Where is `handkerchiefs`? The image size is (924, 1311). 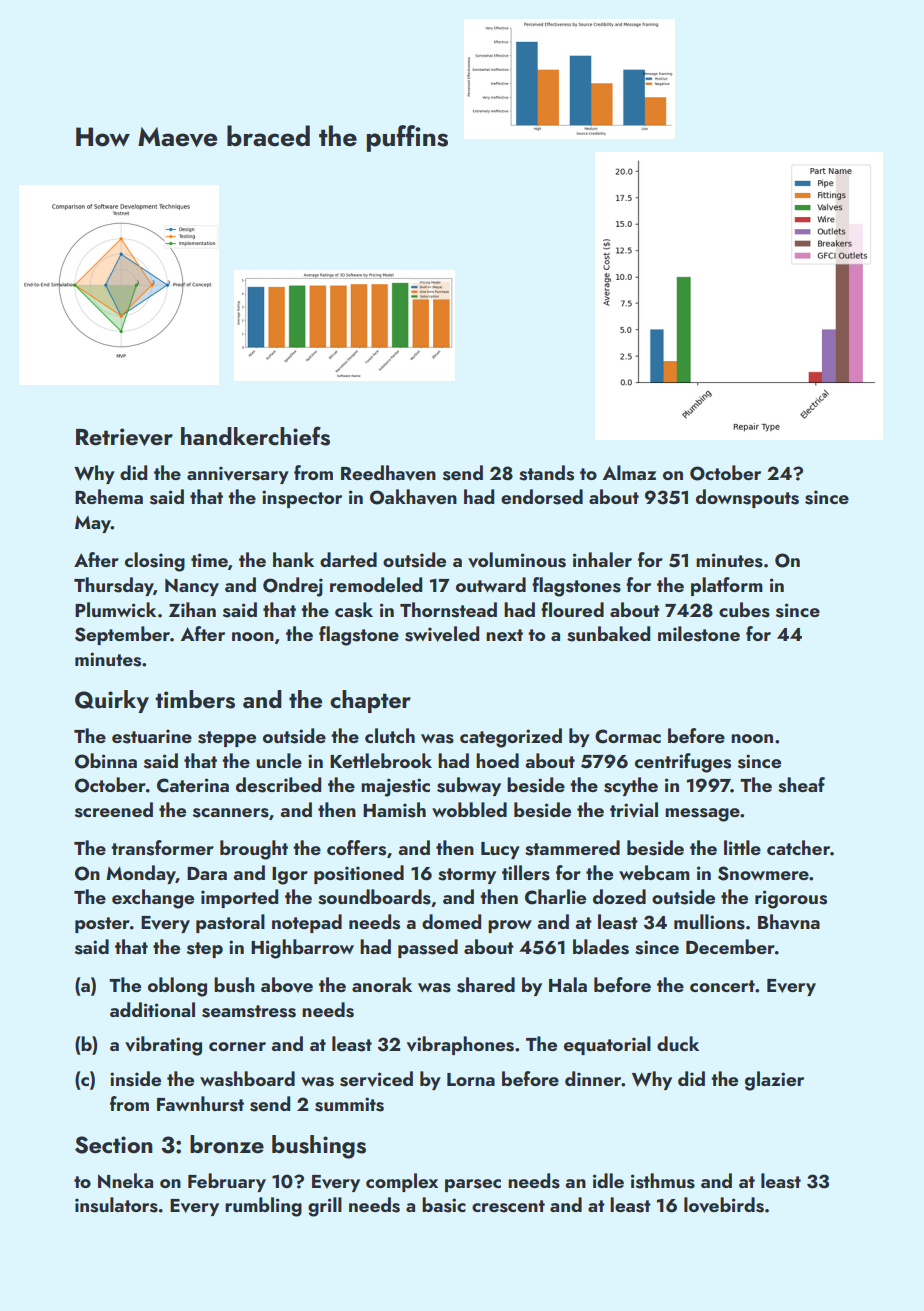
handkerchiefs is located at coordinates (255, 436).
